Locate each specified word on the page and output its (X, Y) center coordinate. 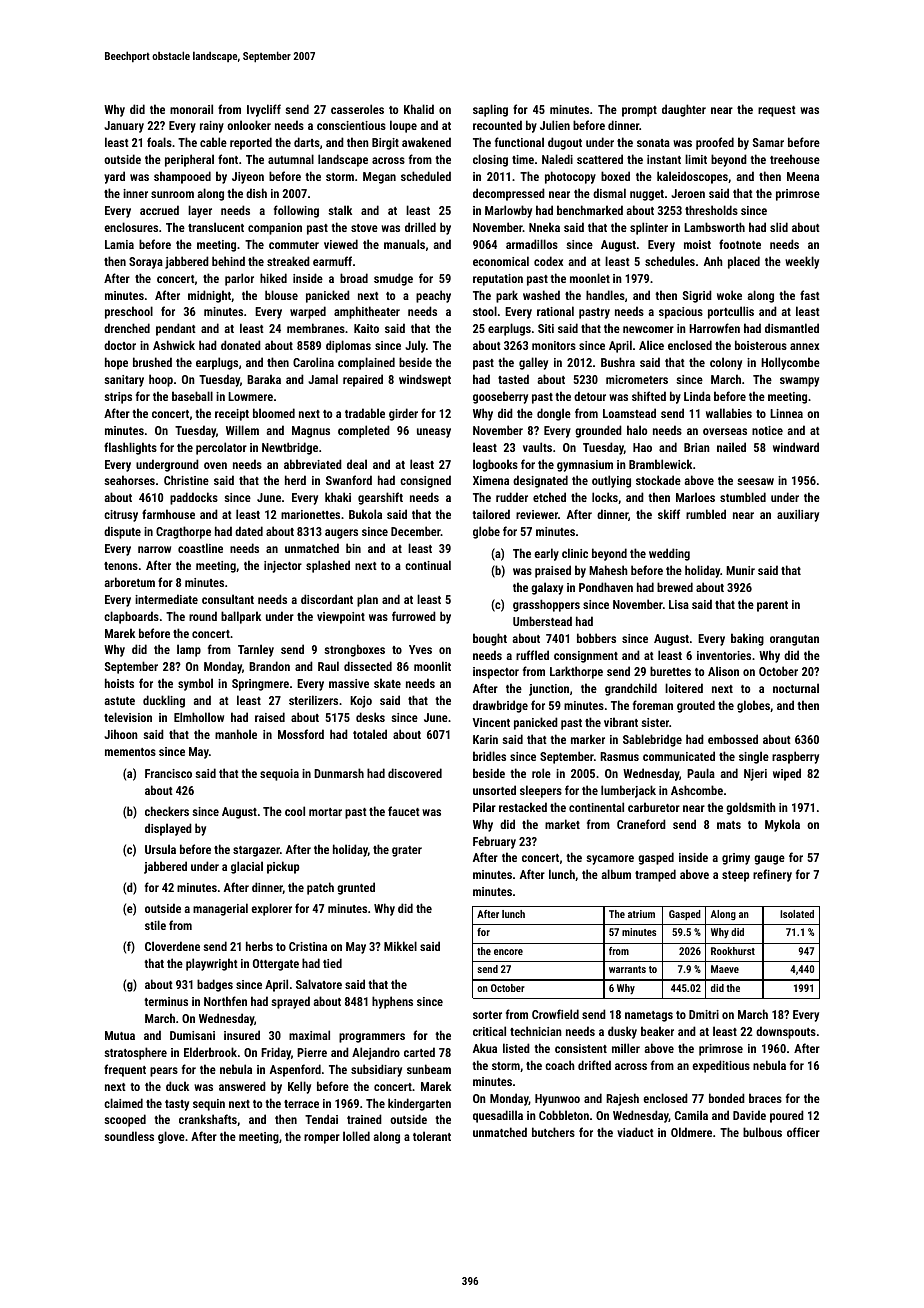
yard (114, 177)
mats (729, 825)
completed (364, 431)
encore (508, 952)
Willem (242, 430)
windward (796, 447)
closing (490, 160)
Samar (768, 142)
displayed (168, 829)
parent (772, 606)
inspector (496, 673)
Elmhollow (199, 717)
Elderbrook (210, 1052)
